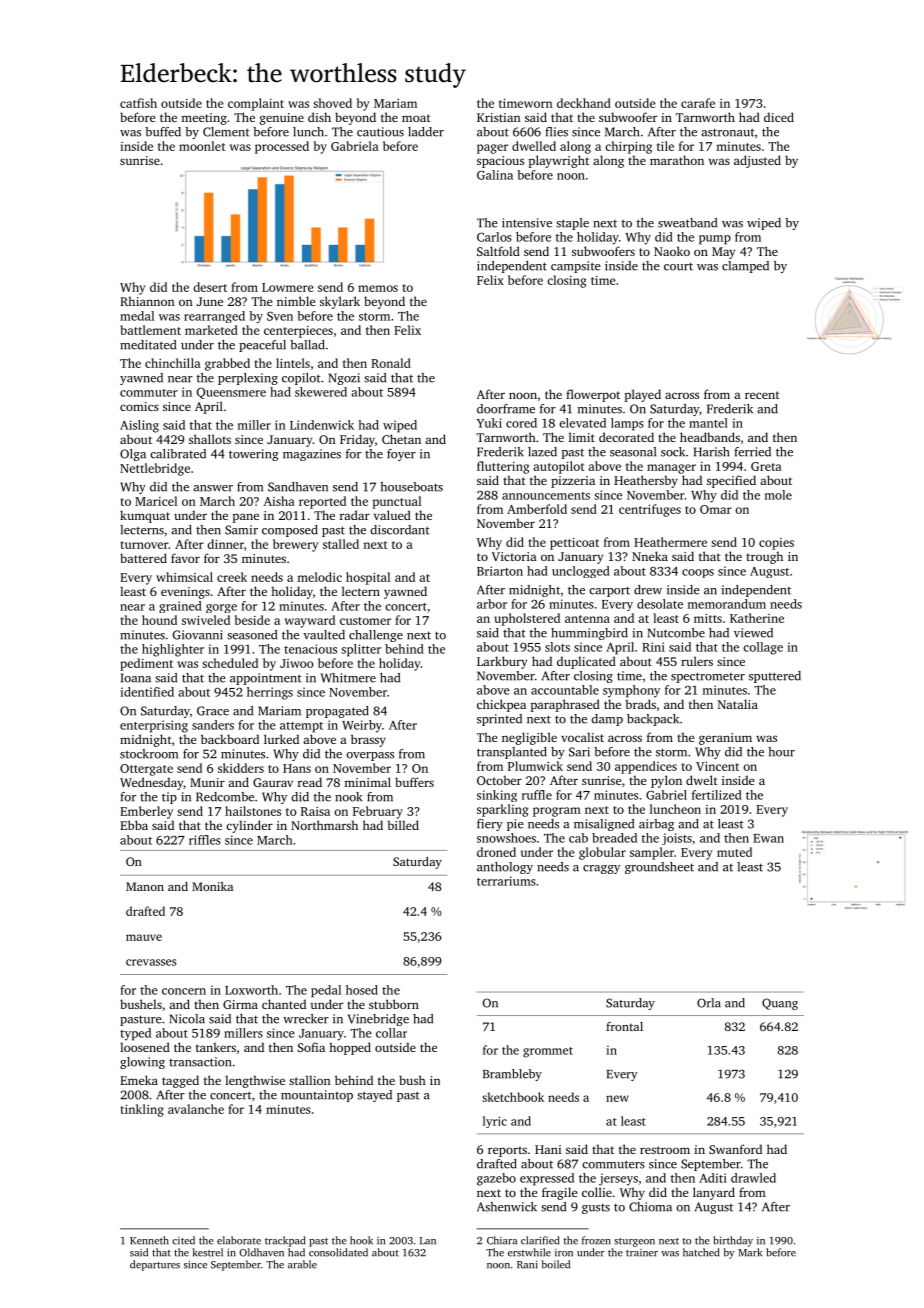 The height and width of the screenshot is (1308, 924). What do you see at coordinates (512, 1075) in the screenshot?
I see `Brambleby` at bounding box center [512, 1075].
